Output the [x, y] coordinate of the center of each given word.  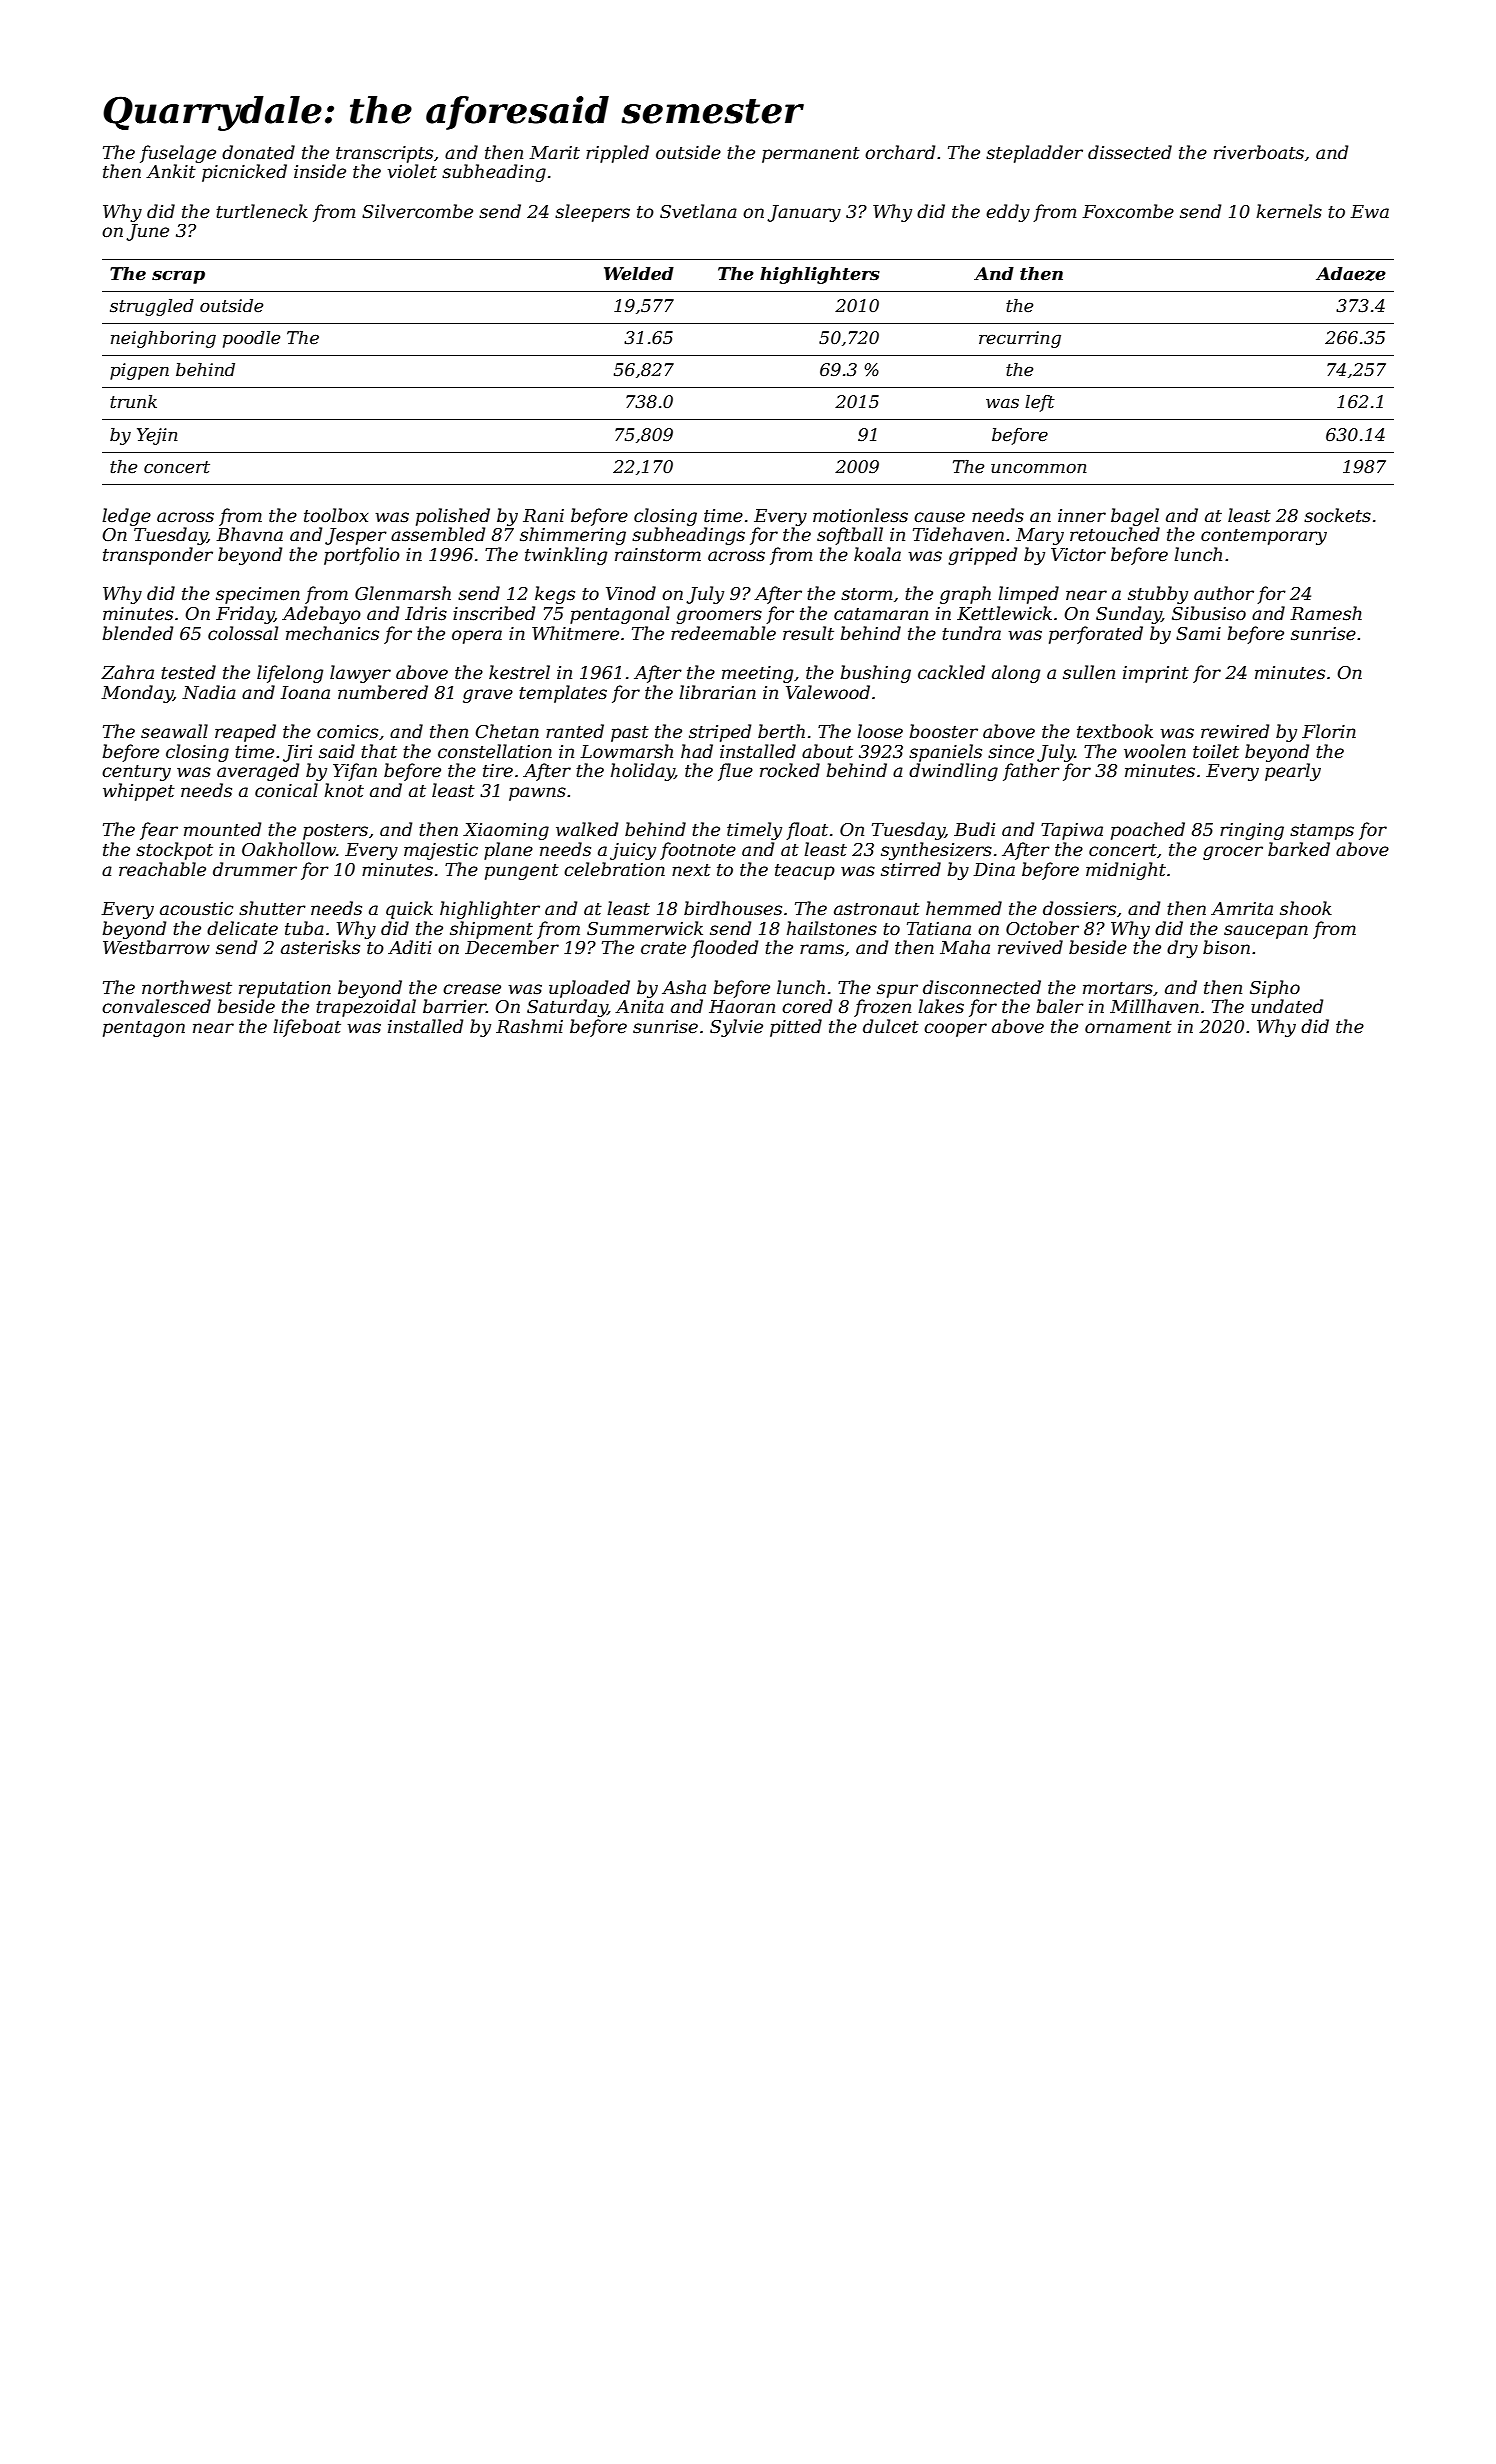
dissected [1130, 152]
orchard [900, 152]
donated [258, 152]
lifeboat [307, 1028]
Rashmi [529, 1026]
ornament [1128, 1027]
